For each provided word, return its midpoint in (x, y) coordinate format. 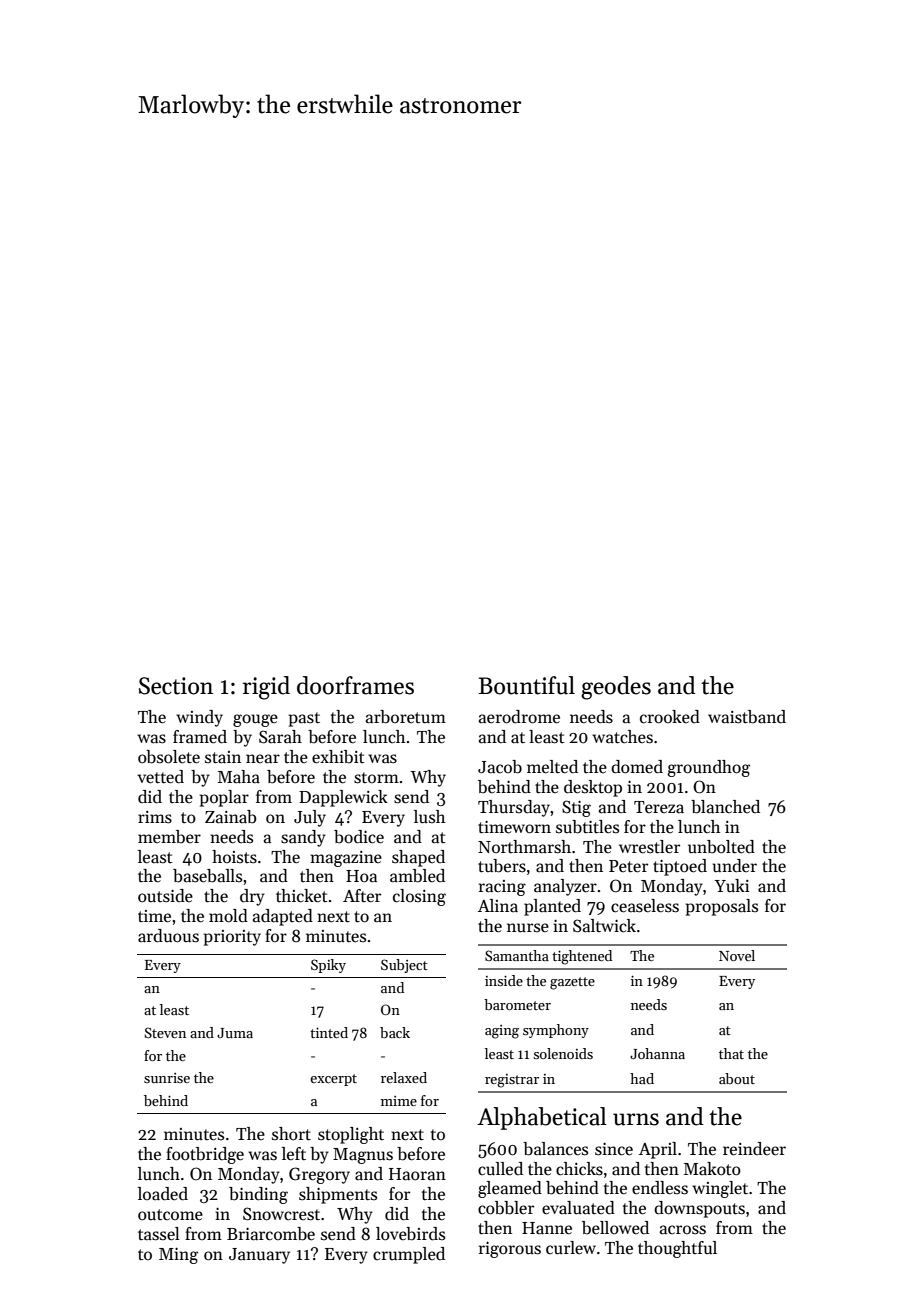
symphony (556, 1031)
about (737, 1078)
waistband (747, 717)
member (169, 836)
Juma (235, 1033)
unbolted (721, 847)
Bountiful (527, 685)
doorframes (355, 685)
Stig (576, 808)
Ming (178, 1256)
